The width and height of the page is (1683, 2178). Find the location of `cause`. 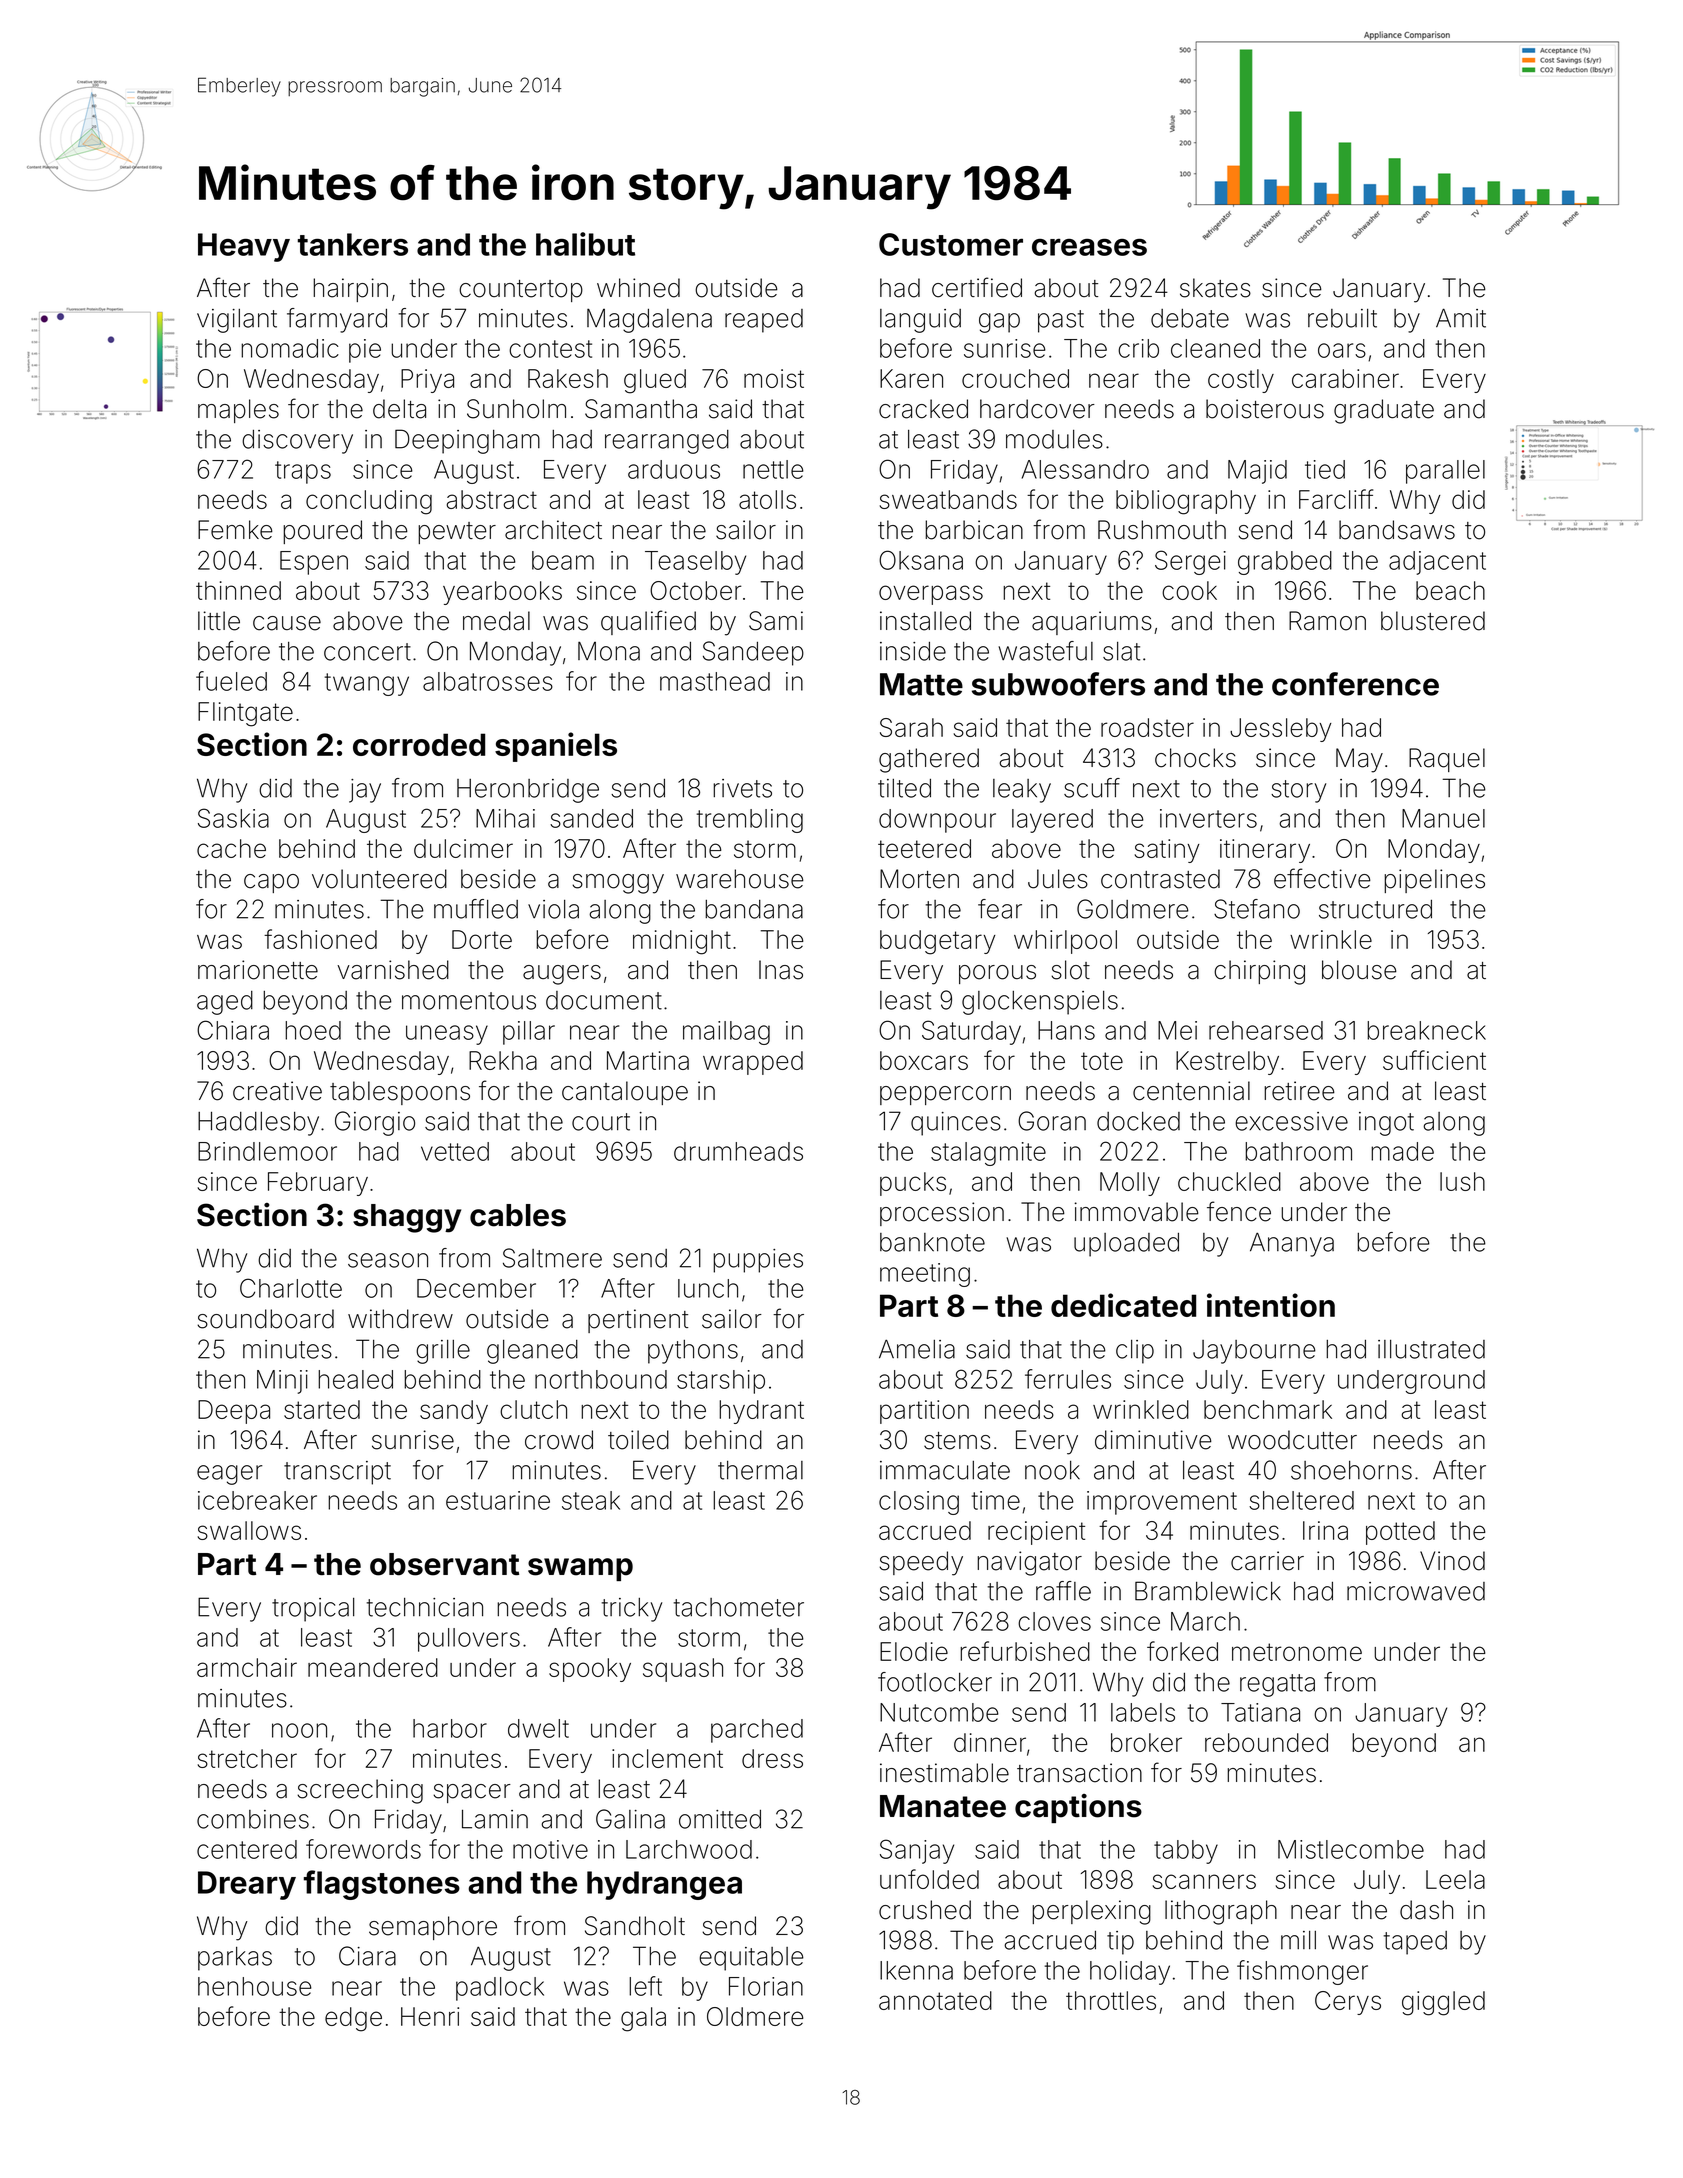

cause is located at coordinates (287, 623).
